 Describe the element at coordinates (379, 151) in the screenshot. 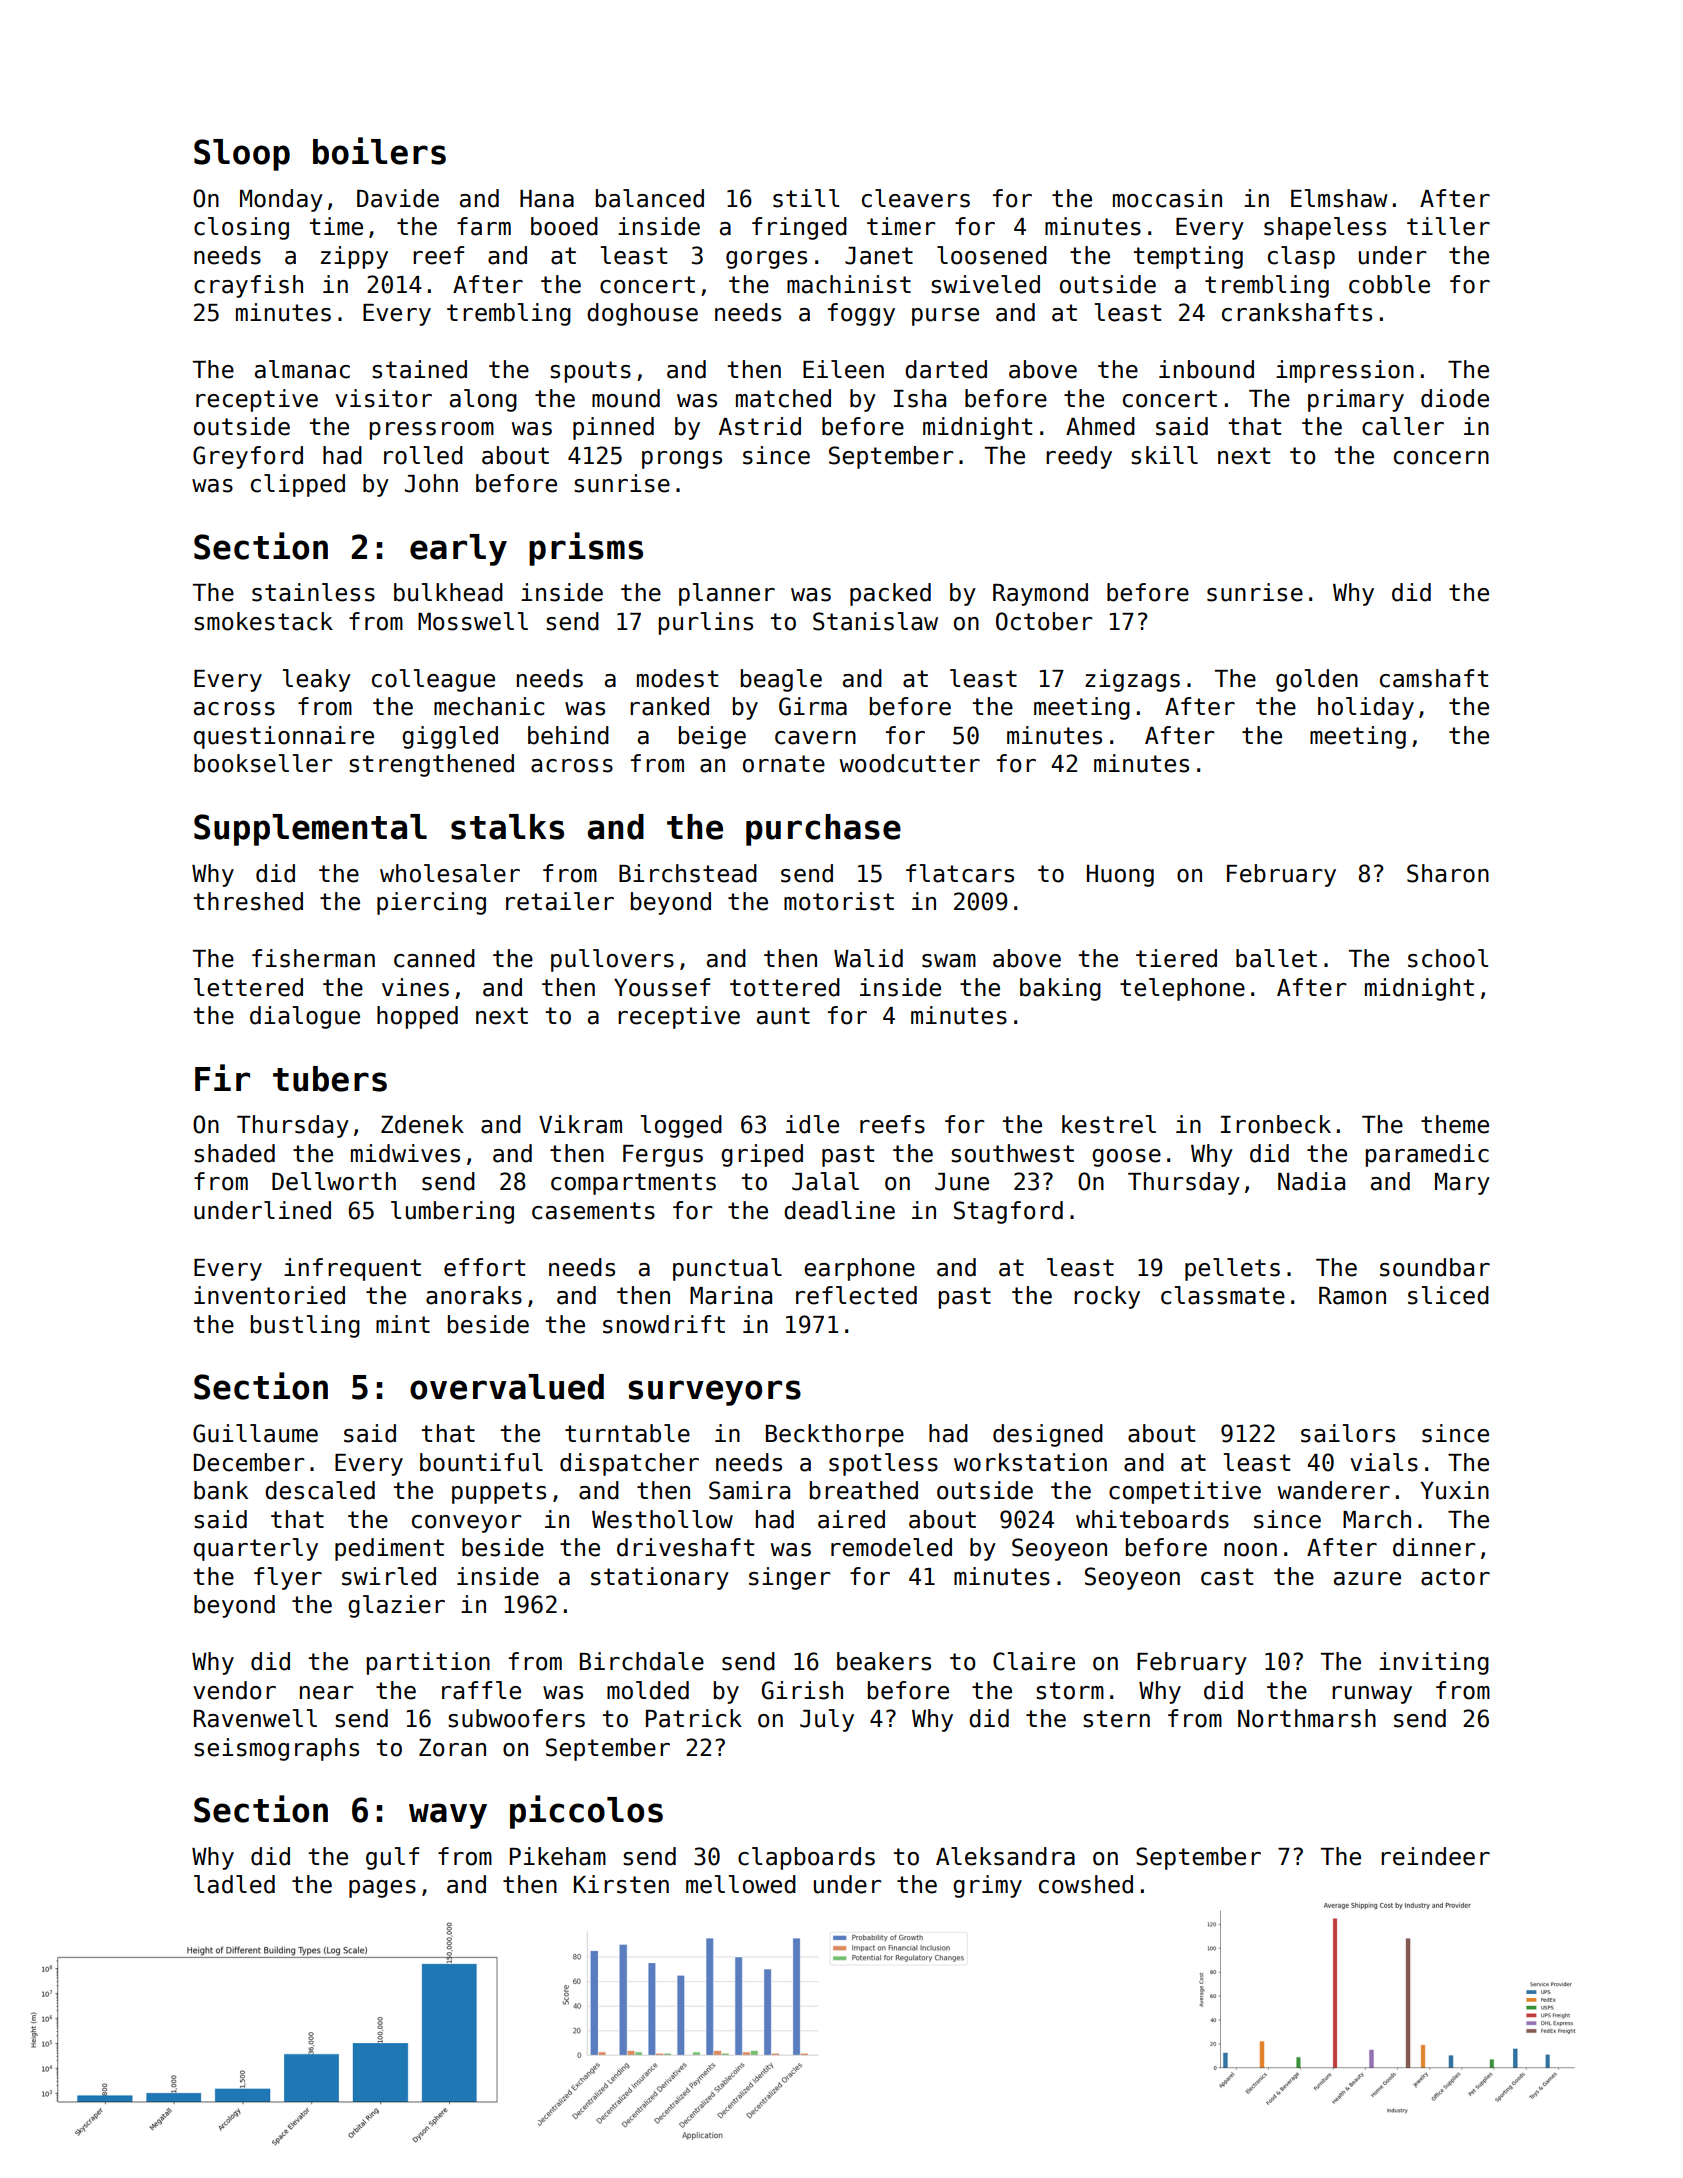

I see `boilers` at that location.
